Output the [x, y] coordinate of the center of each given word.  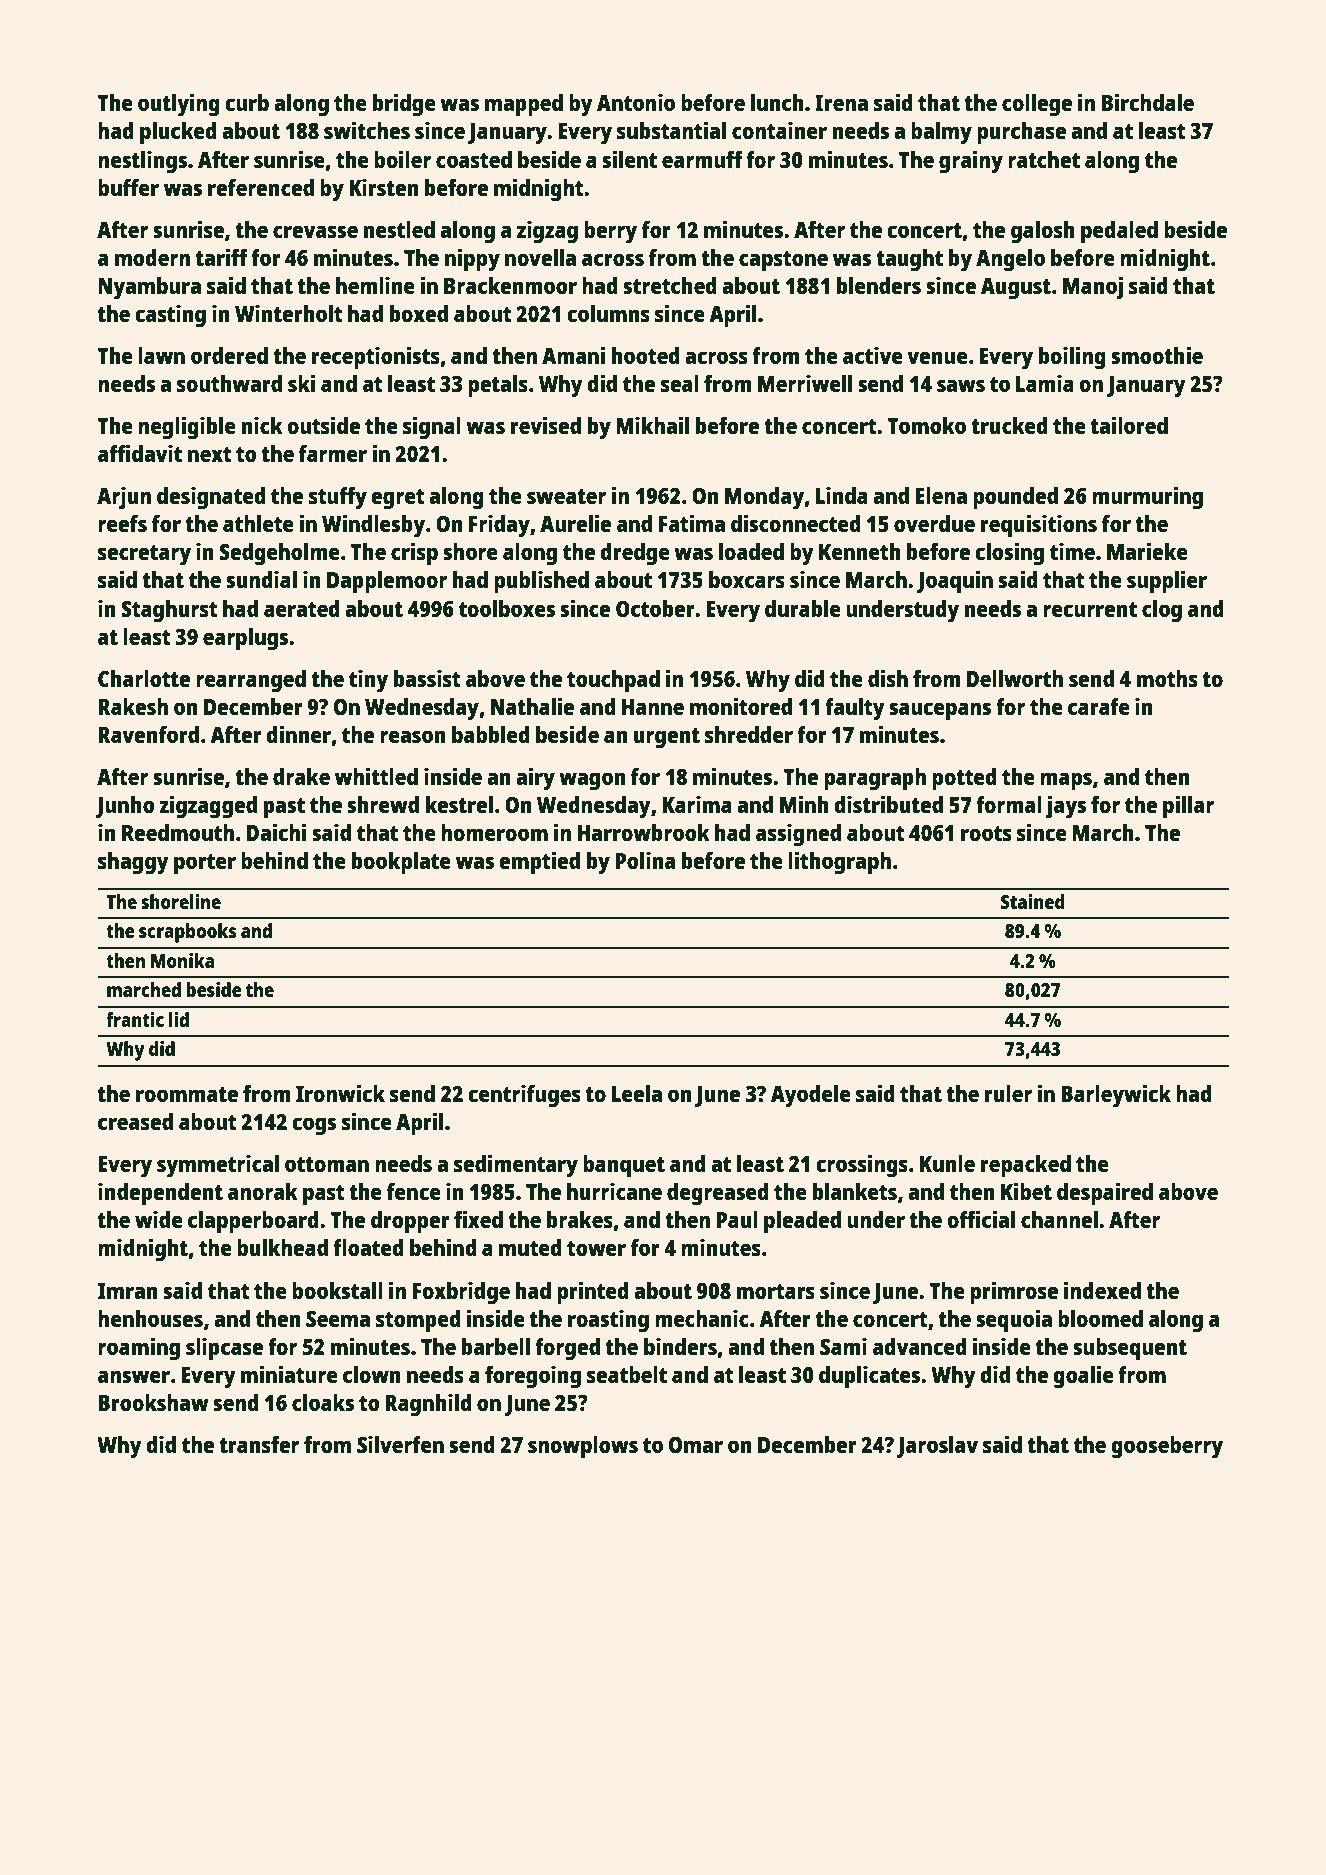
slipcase [224, 1349]
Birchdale [1148, 102]
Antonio [636, 102]
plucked [178, 133]
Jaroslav [937, 1447]
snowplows [583, 1447]
